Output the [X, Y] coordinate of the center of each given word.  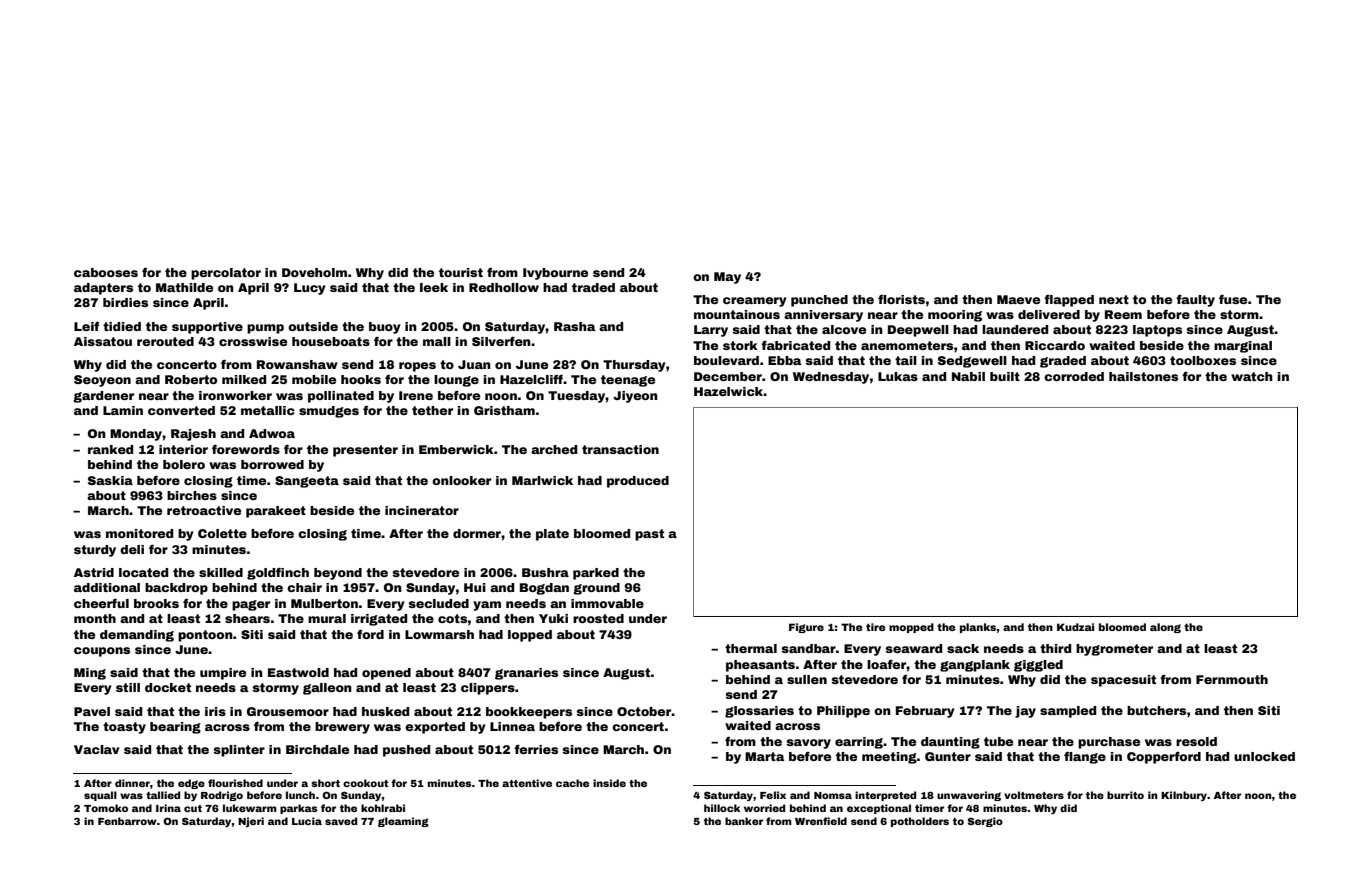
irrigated [379, 620]
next [1114, 299]
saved [341, 821]
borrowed [272, 464]
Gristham [504, 410]
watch [1252, 376]
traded [593, 287]
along [1165, 628]
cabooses [106, 272]
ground [597, 589]
